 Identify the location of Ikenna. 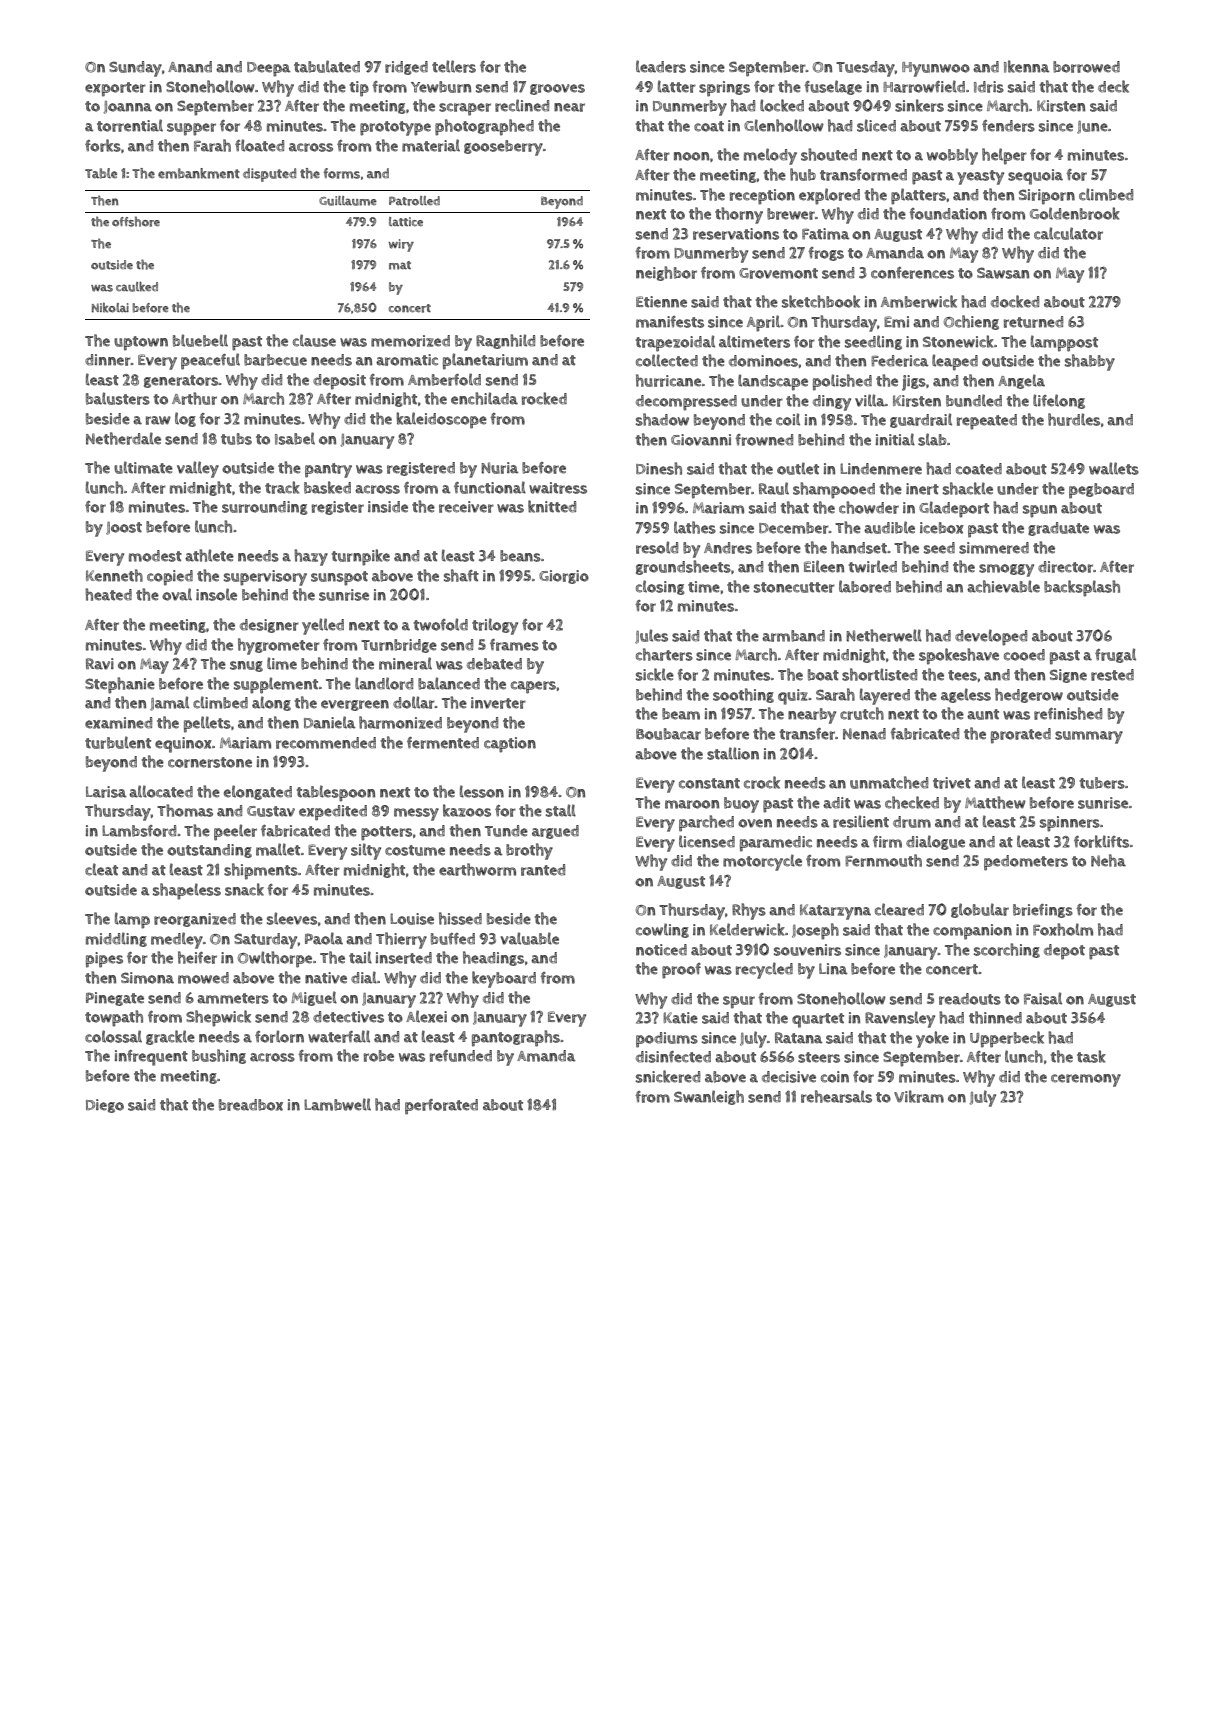
(1027, 66).
